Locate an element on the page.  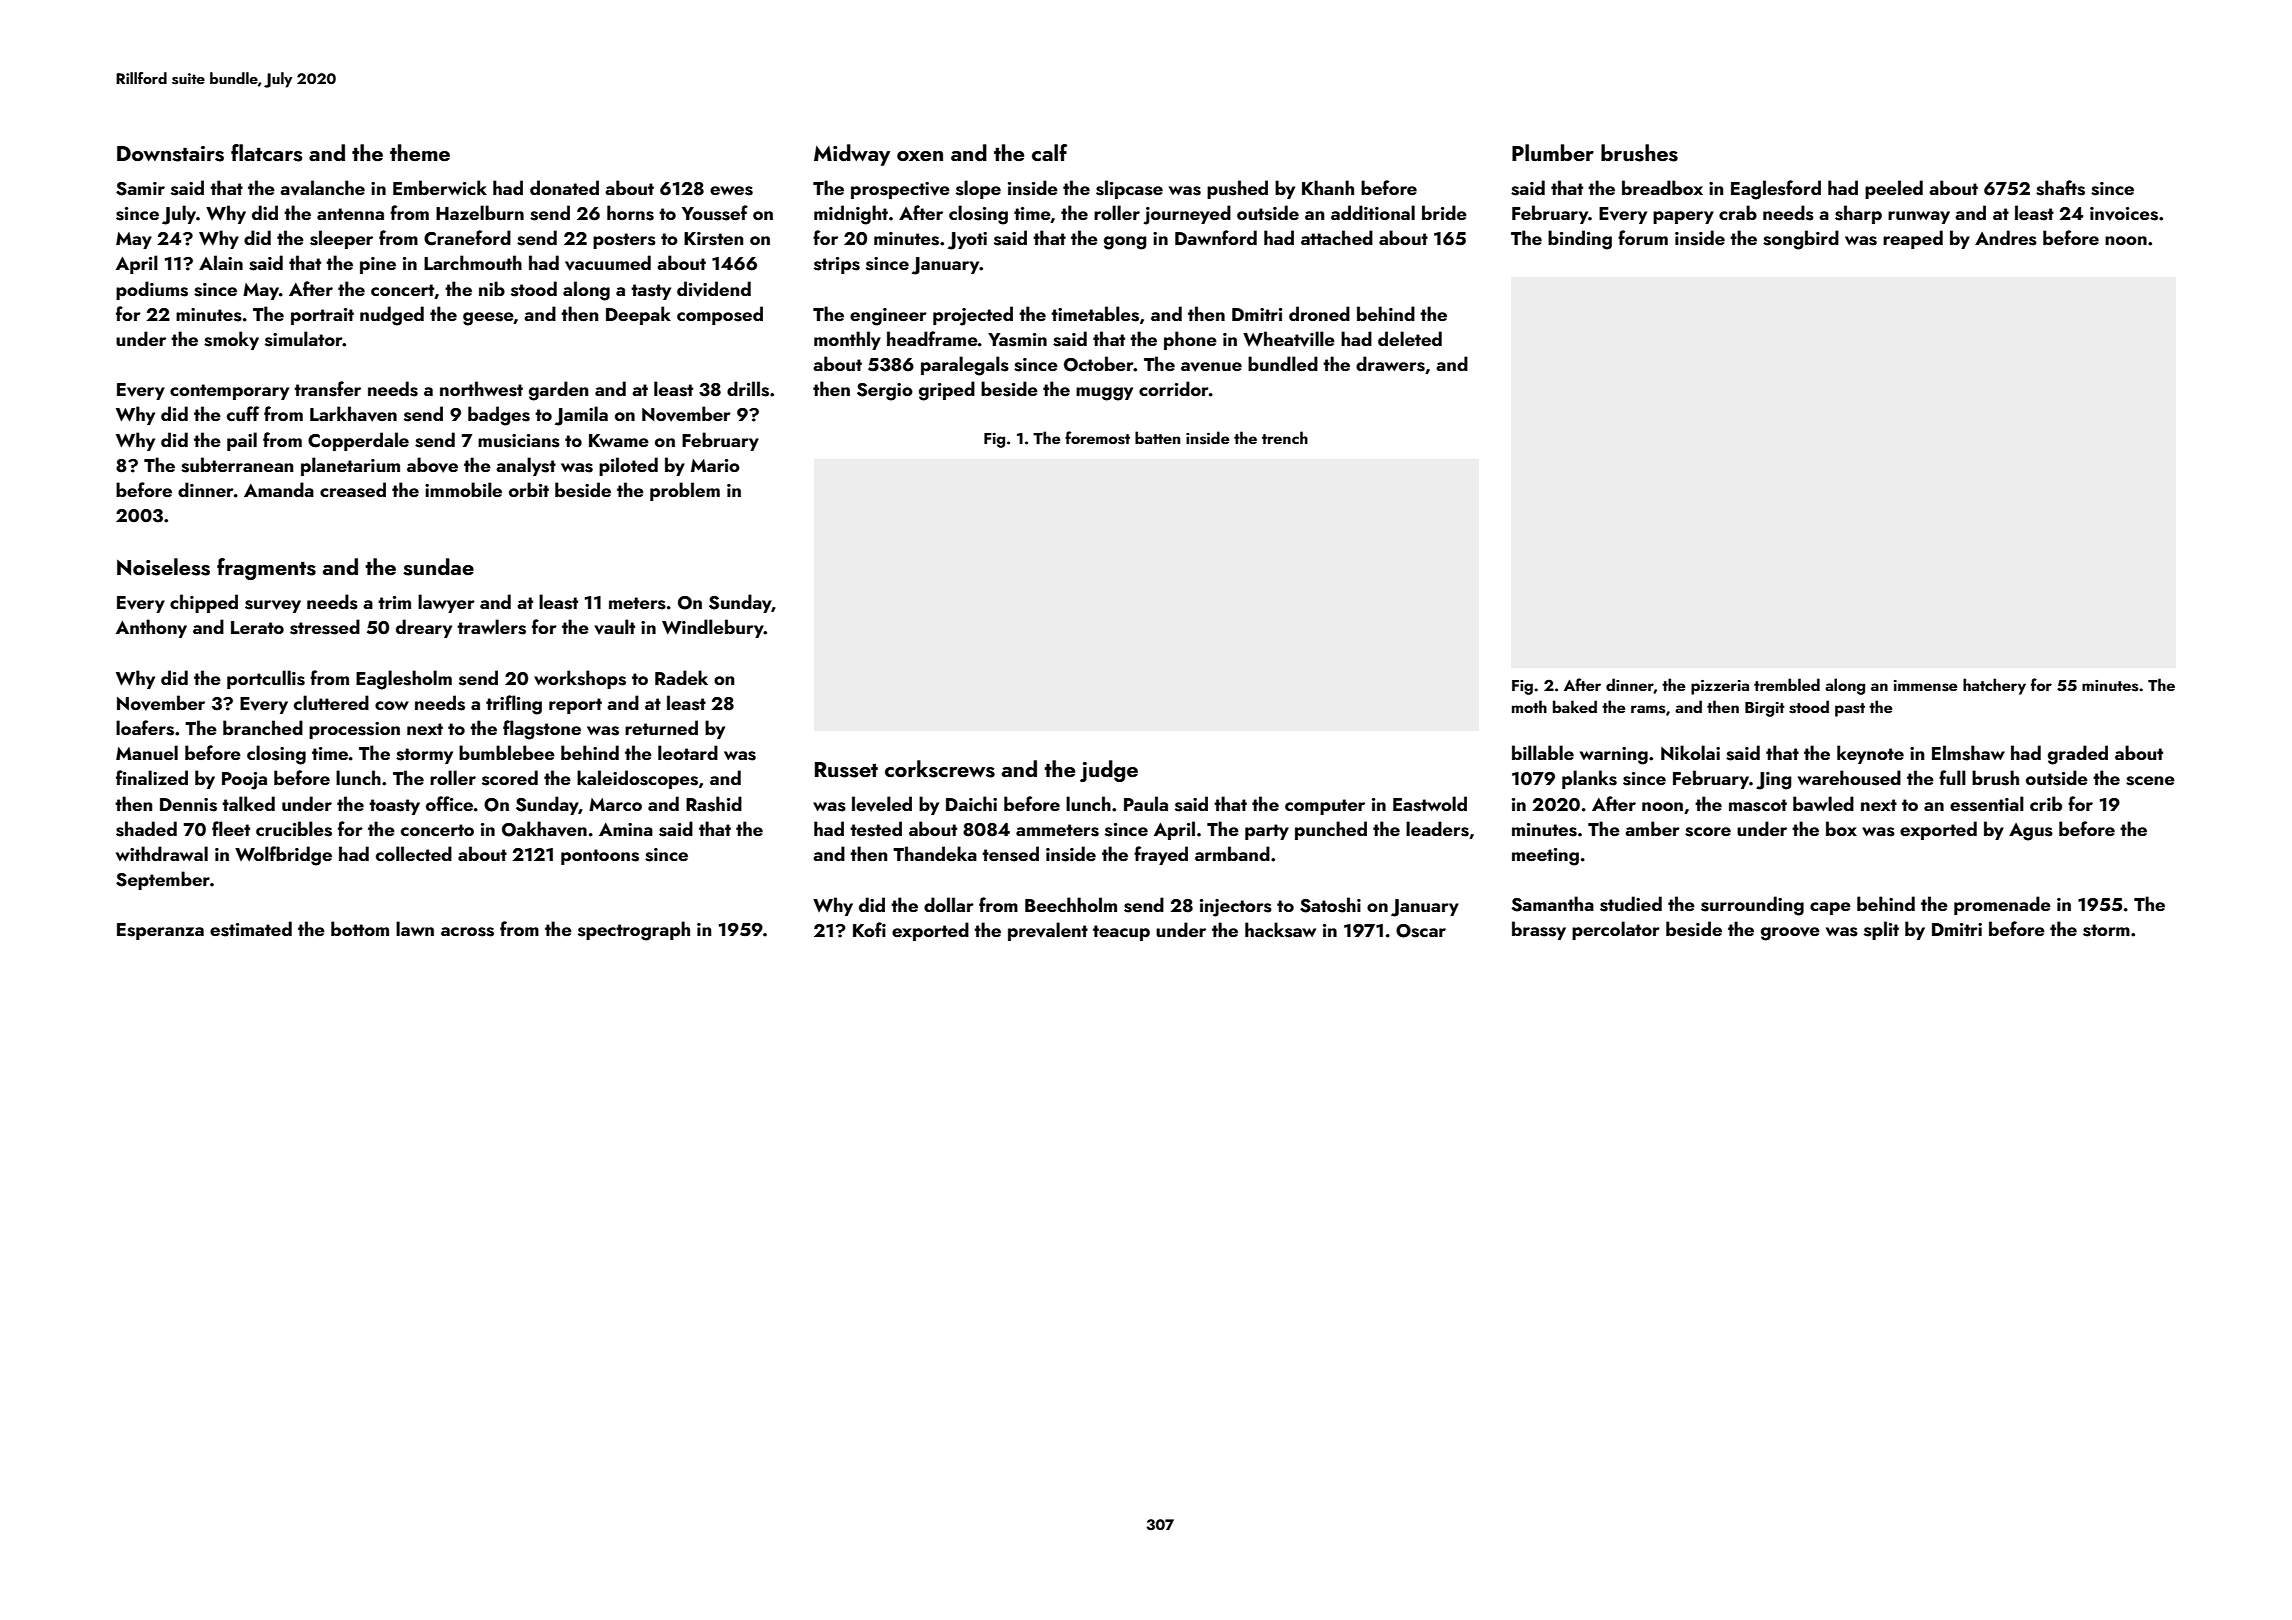
Windlebury is located at coordinates (713, 628).
